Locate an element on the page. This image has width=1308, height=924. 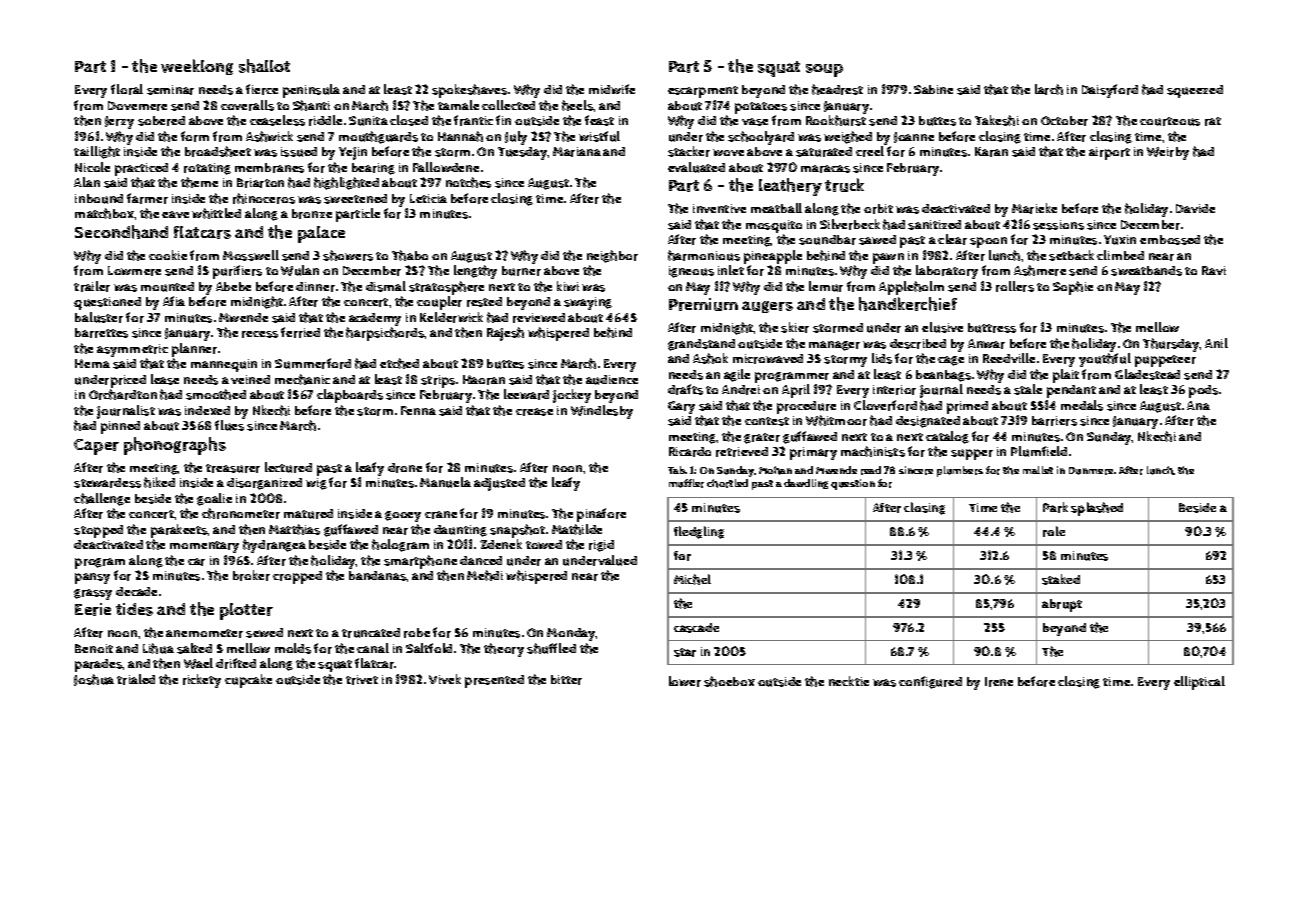
courteous is located at coordinates (1170, 121).
